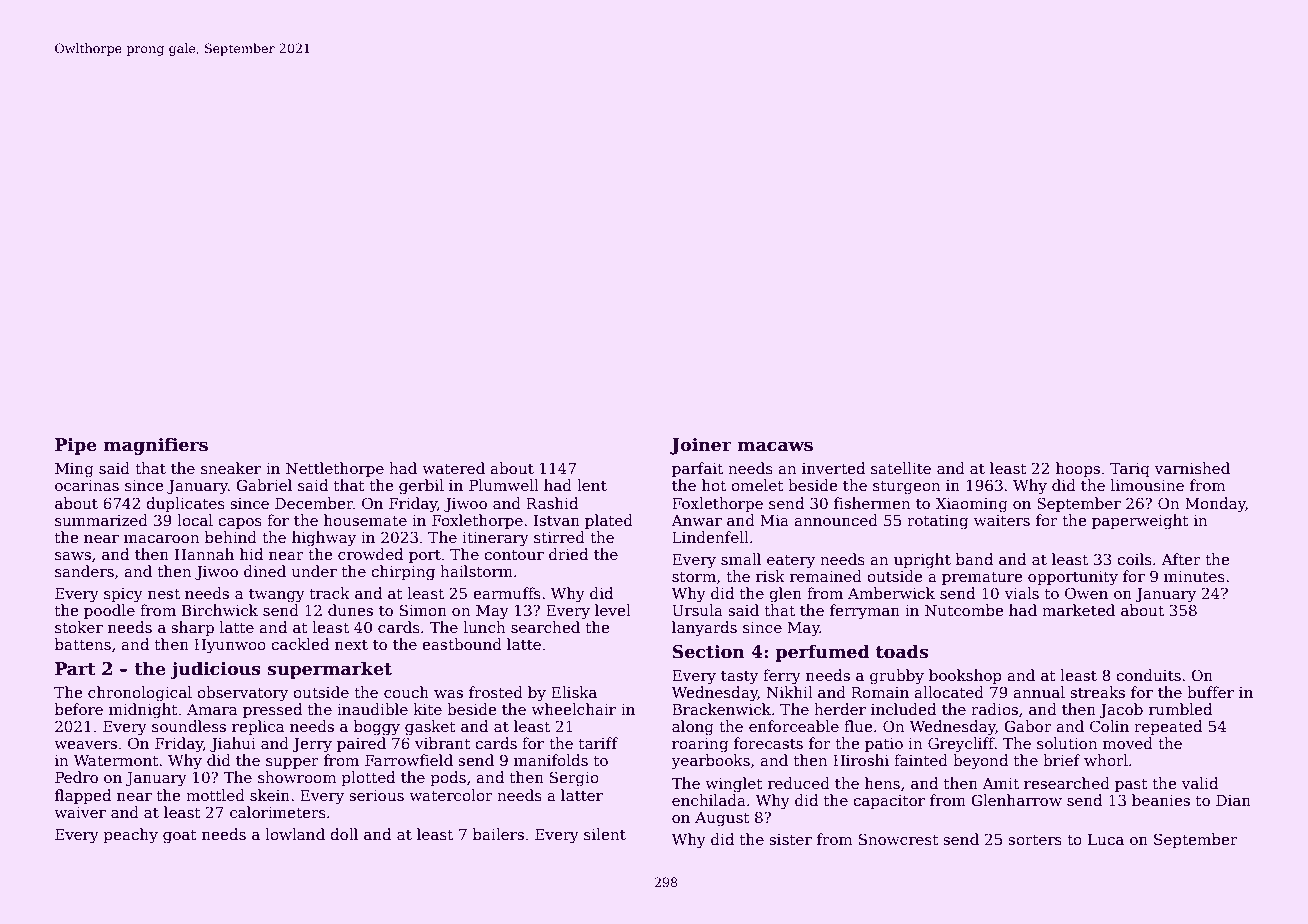  I want to click on conduits, so click(1148, 675).
